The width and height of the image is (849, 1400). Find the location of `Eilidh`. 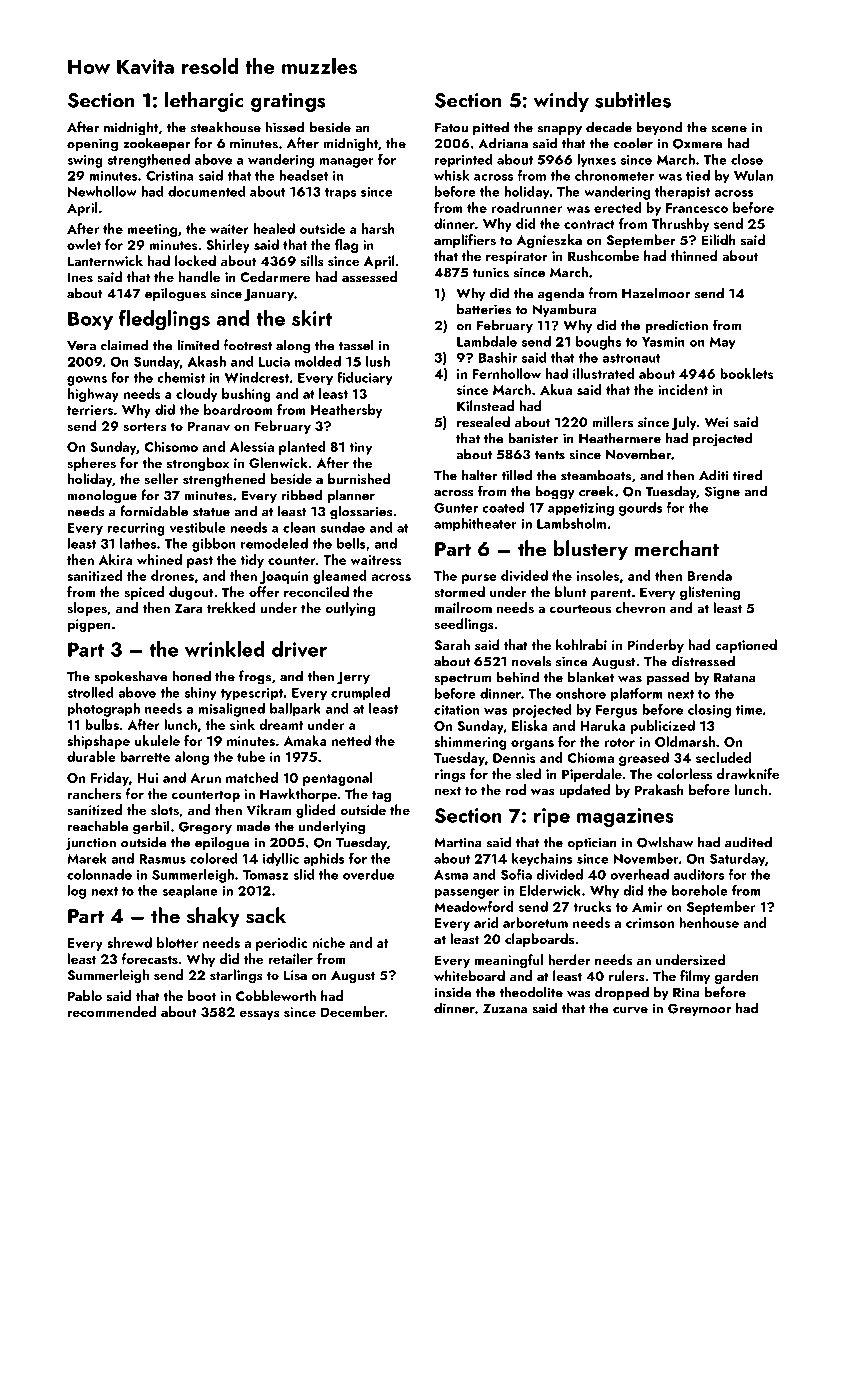

Eilidh is located at coordinates (718, 239).
